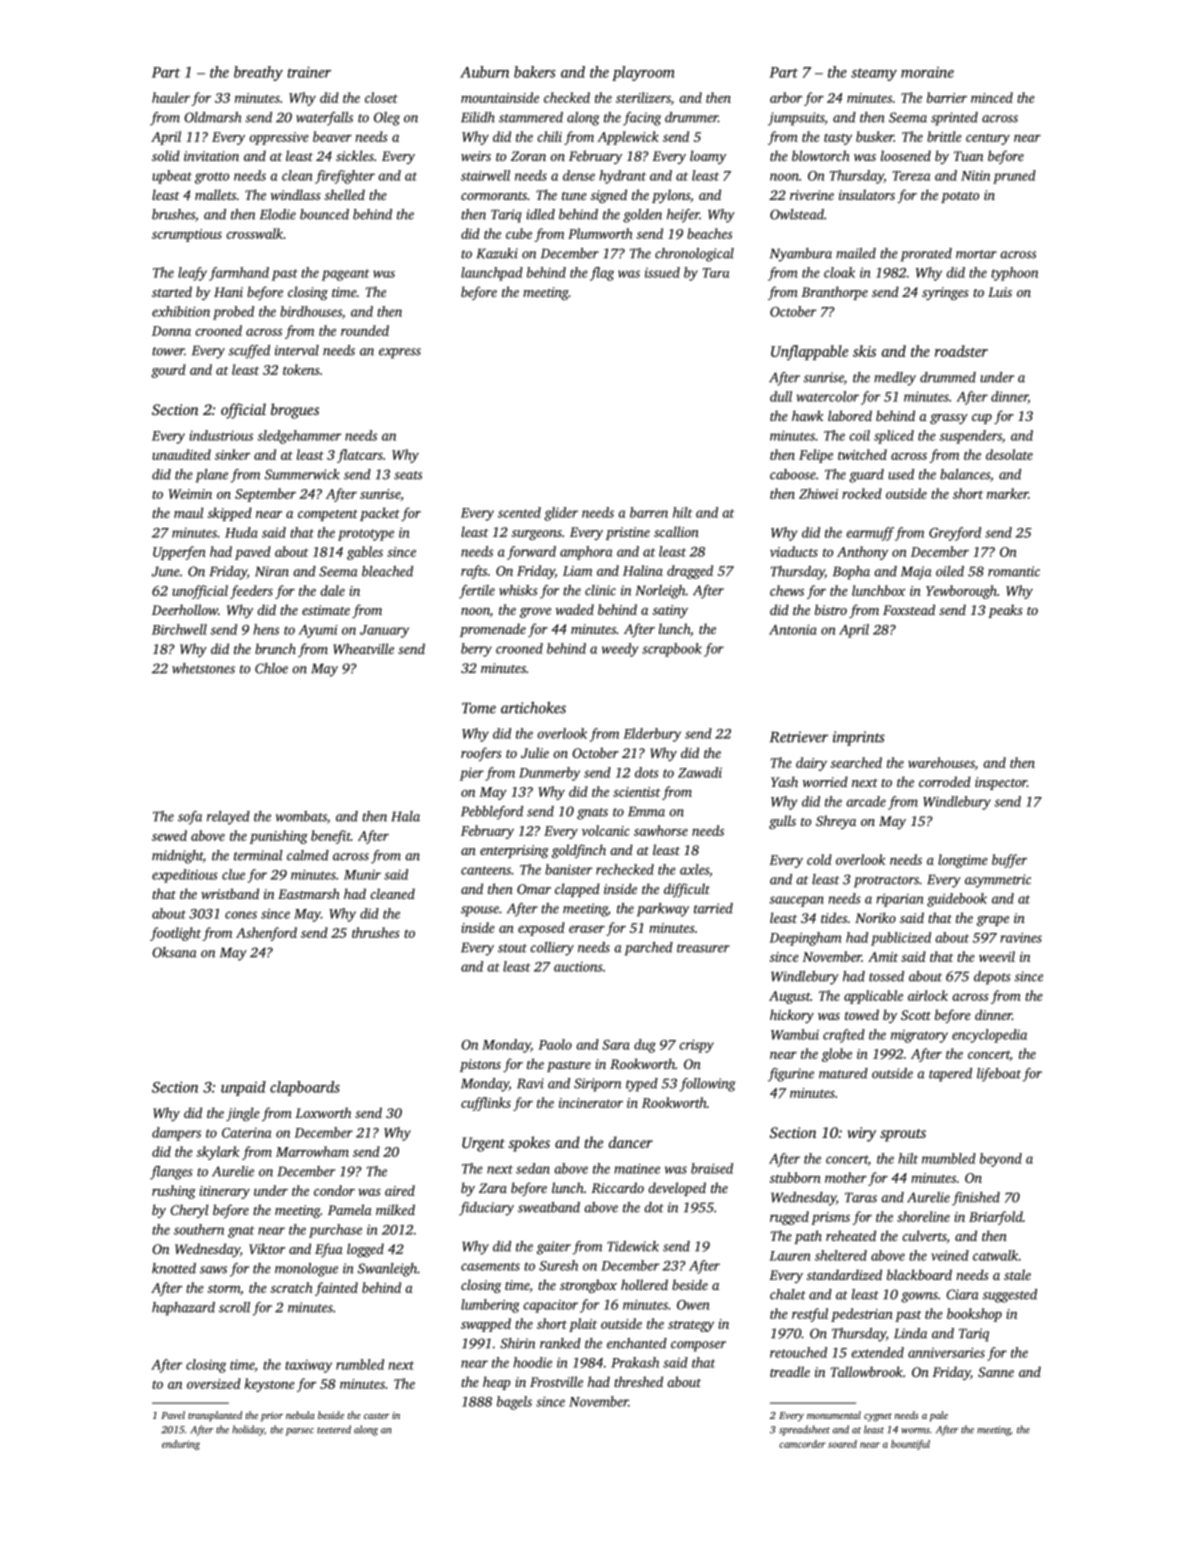 Image resolution: width=1196 pixels, height=1548 pixels. What do you see at coordinates (602, 274) in the screenshot?
I see `flag` at bounding box center [602, 274].
